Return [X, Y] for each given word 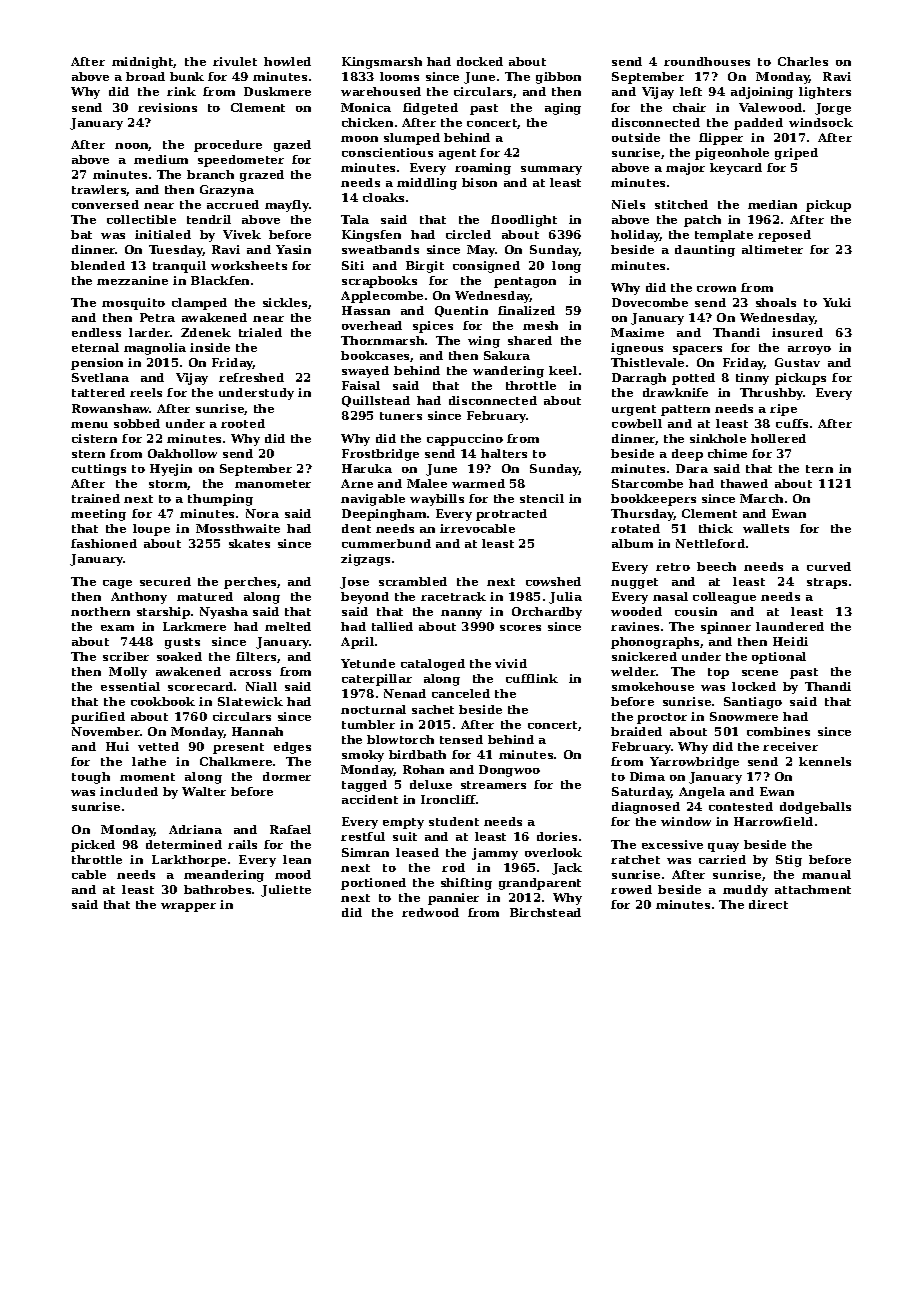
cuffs [792, 423]
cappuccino [465, 440]
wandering [508, 372]
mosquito [133, 304]
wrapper [188, 907]
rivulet [235, 61]
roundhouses [707, 61]
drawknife [675, 392]
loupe [151, 530]
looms [399, 76]
